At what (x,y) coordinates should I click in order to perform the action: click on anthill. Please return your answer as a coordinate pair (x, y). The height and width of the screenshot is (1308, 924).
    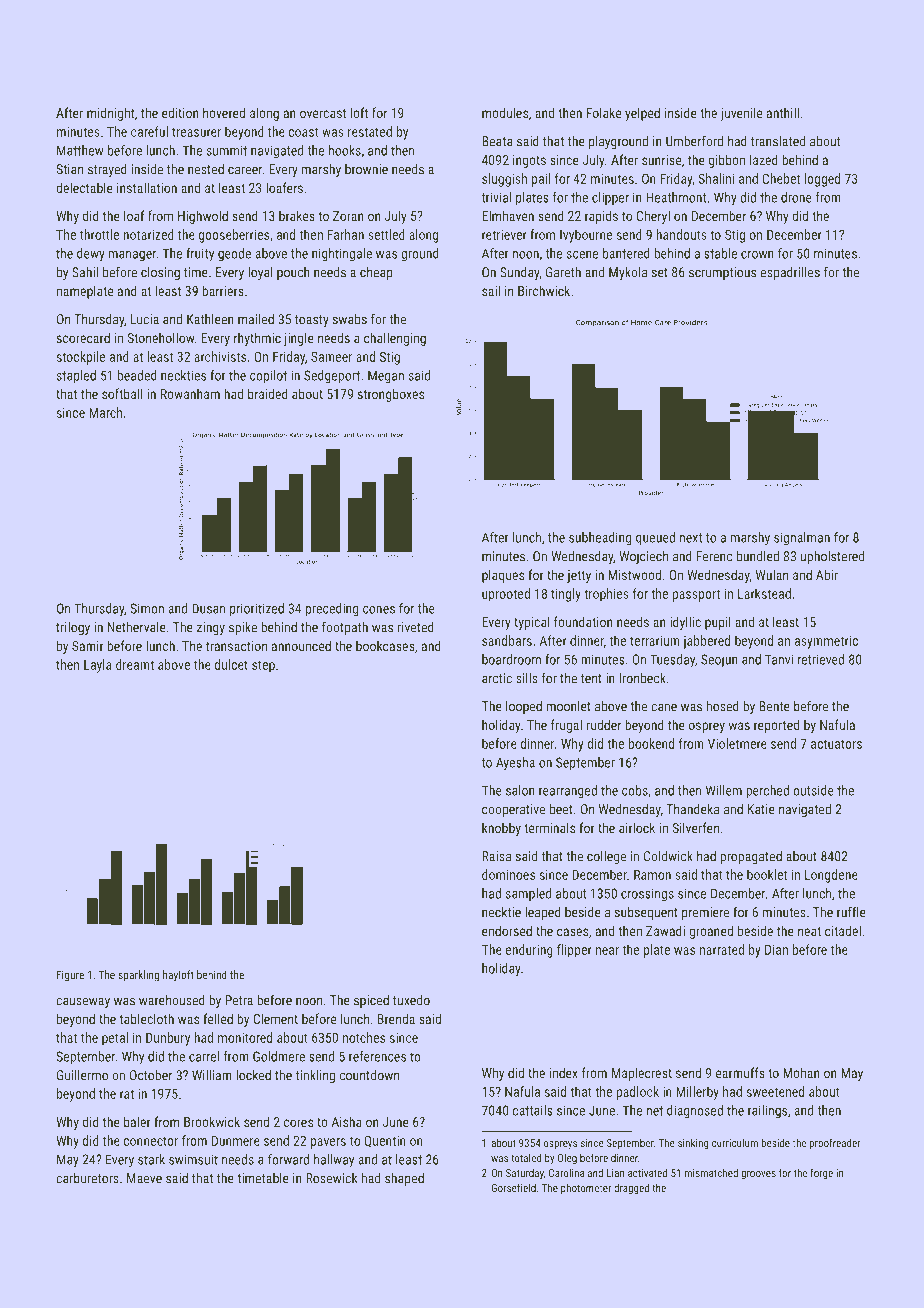
    Looking at the image, I should click on (783, 112).
